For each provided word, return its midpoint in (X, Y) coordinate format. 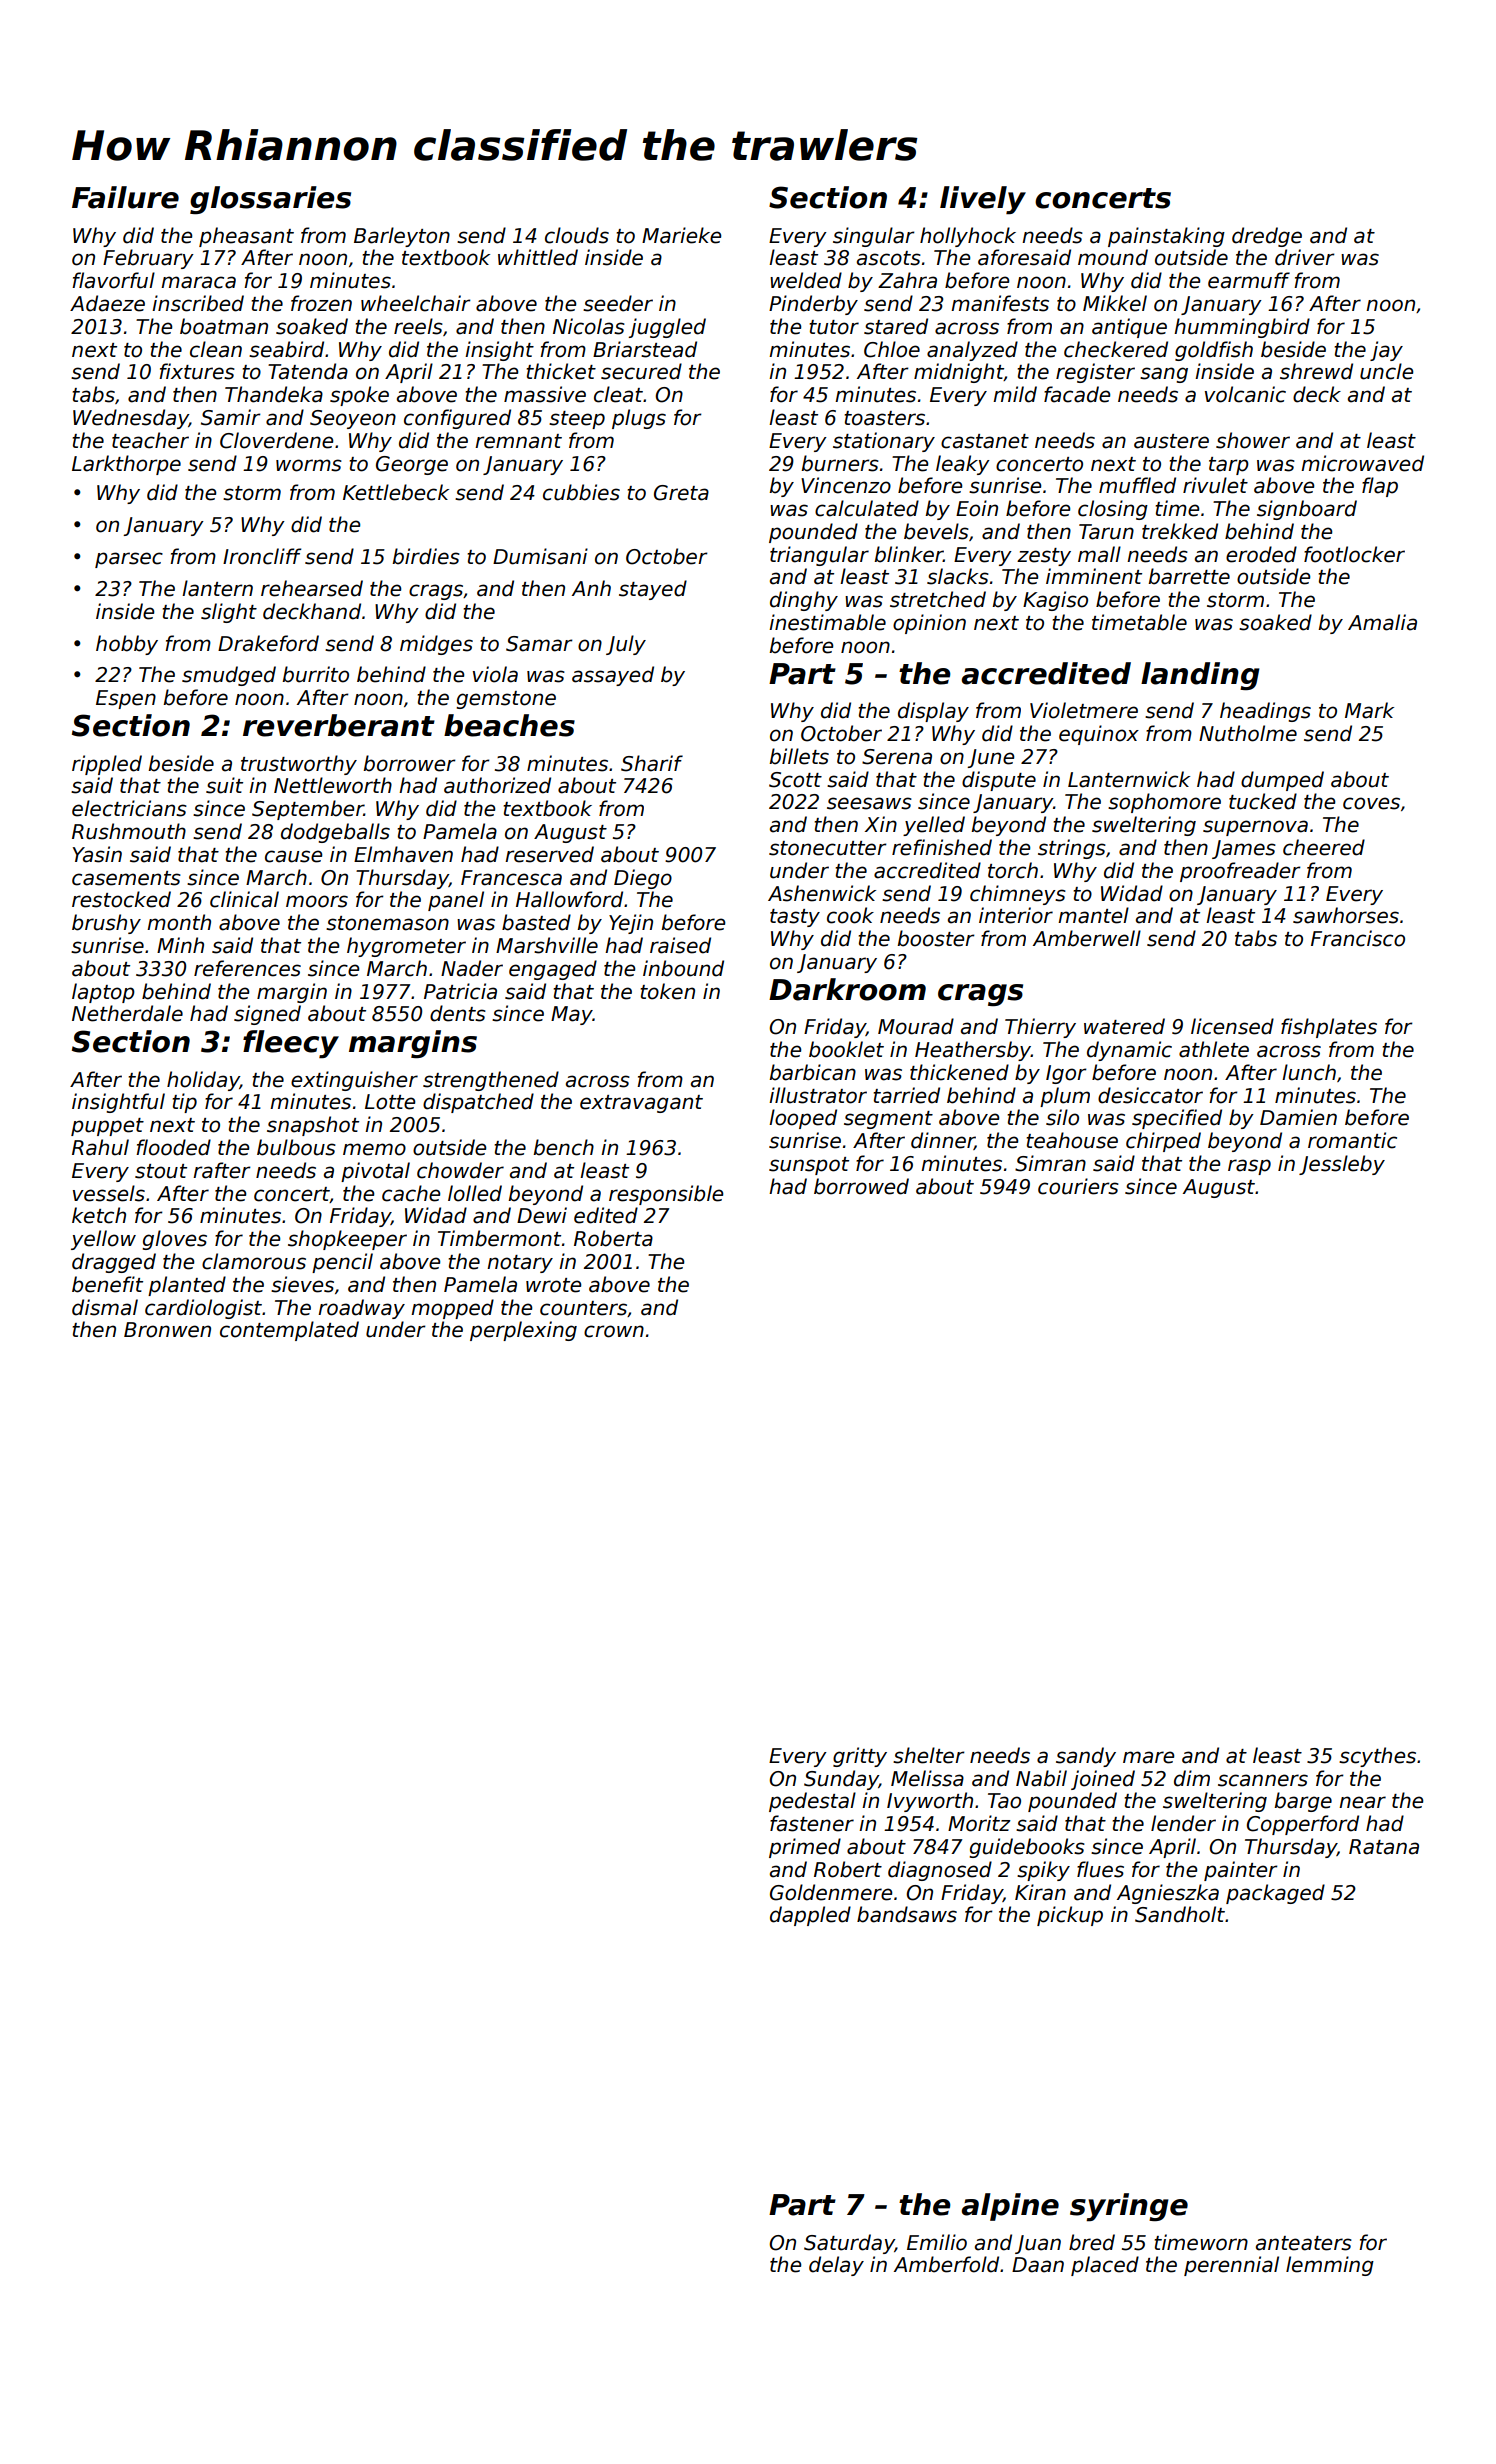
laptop (103, 993)
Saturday (849, 2244)
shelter (929, 1755)
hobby (127, 645)
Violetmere (1084, 710)
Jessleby (1342, 1165)
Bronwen (167, 1330)
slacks (958, 576)
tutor (834, 327)
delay (836, 2266)
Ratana (1384, 1847)
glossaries (270, 200)
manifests (1000, 303)
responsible (666, 1195)
